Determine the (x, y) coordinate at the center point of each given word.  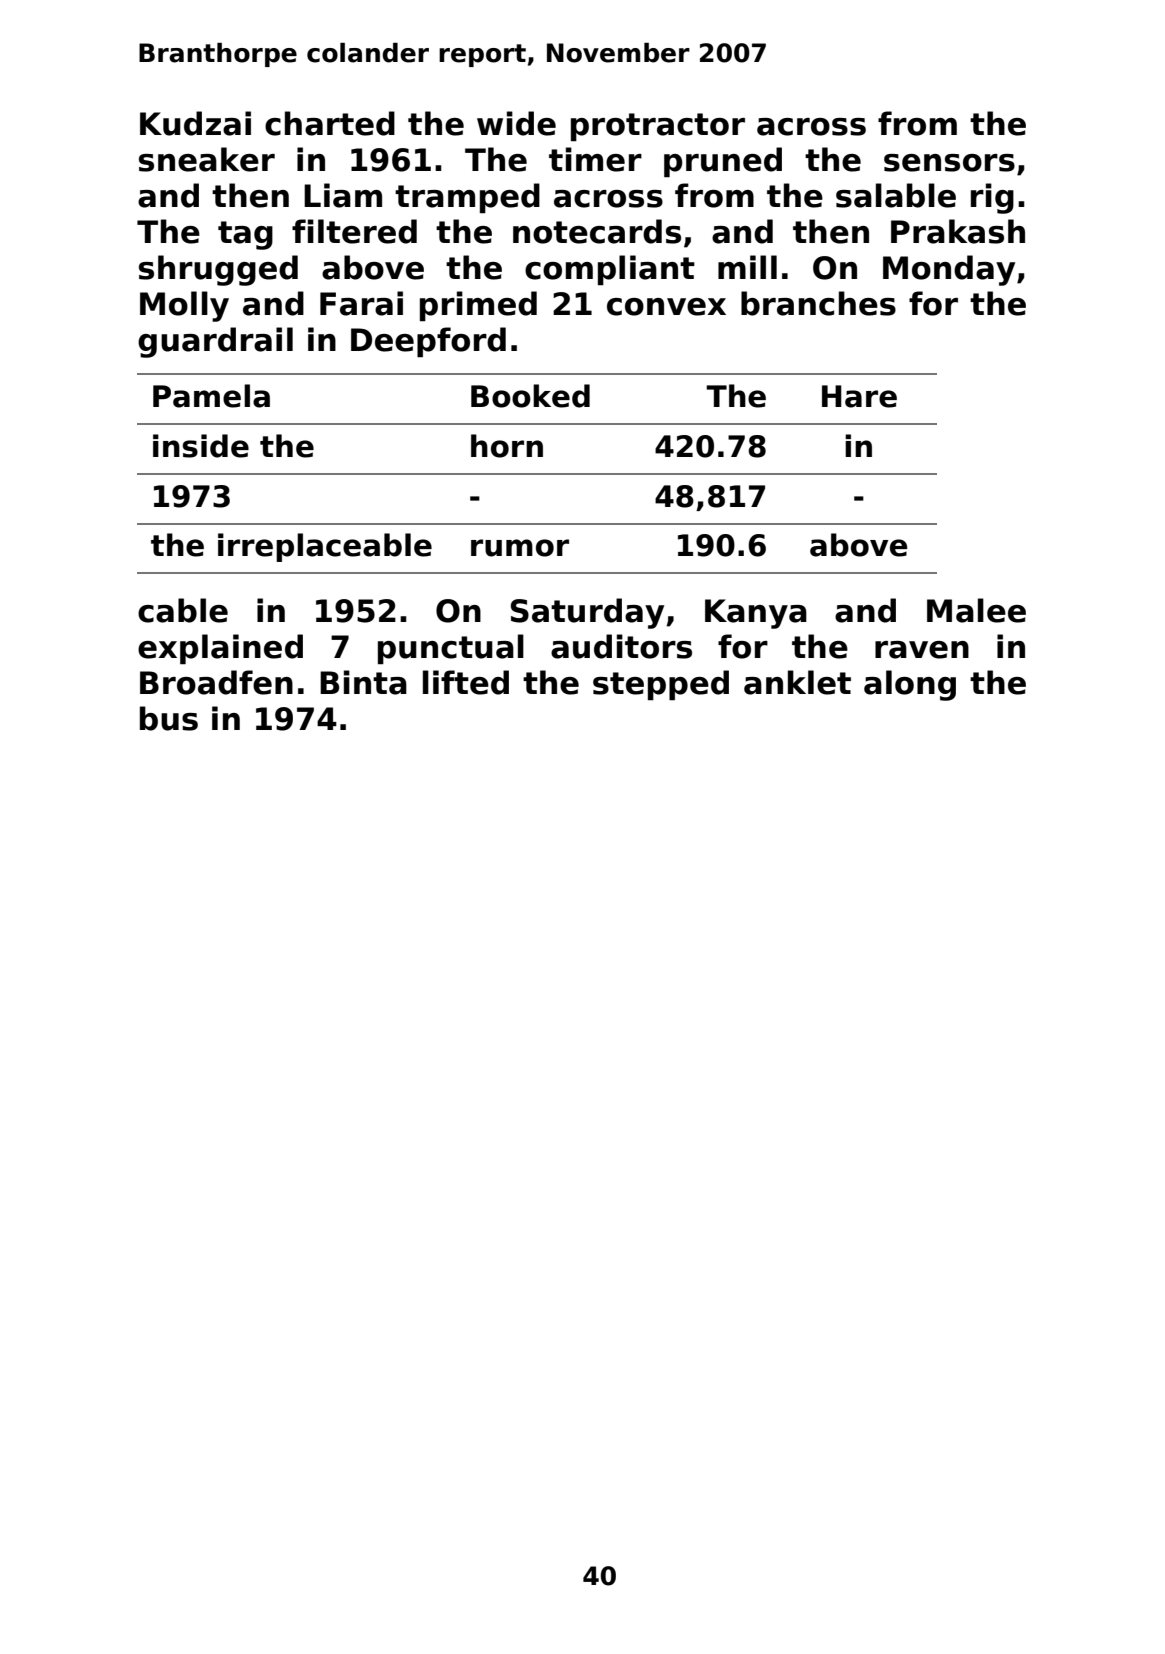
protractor (658, 127)
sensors (949, 163)
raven (922, 650)
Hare (859, 396)
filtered (354, 231)
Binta (363, 682)
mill (747, 267)
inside (201, 446)
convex (666, 307)
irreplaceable (325, 547)
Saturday (587, 613)
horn (507, 446)
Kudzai (195, 123)
